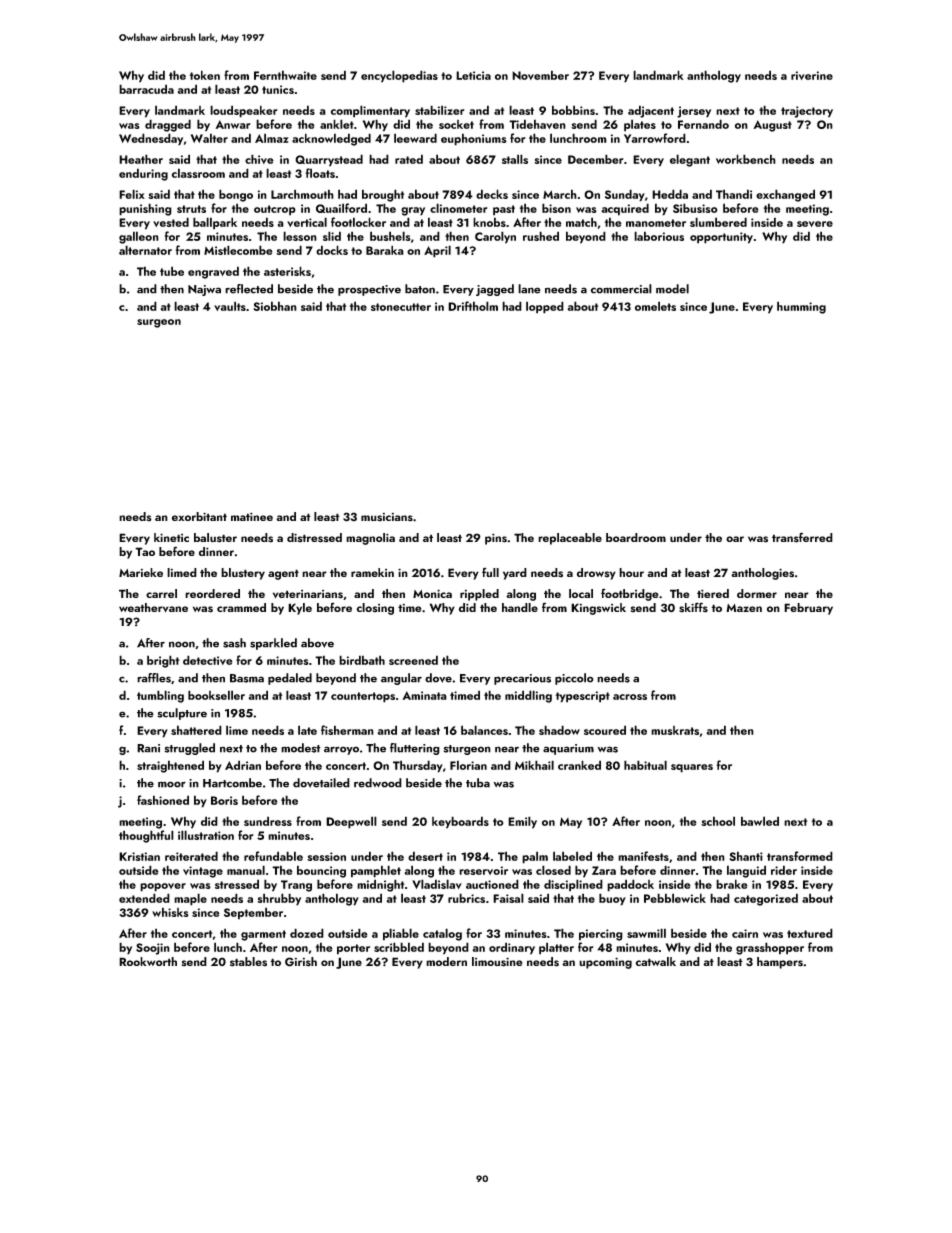  Describe the element at coordinates (145, 551) in the image. I see `Tao` at that location.
